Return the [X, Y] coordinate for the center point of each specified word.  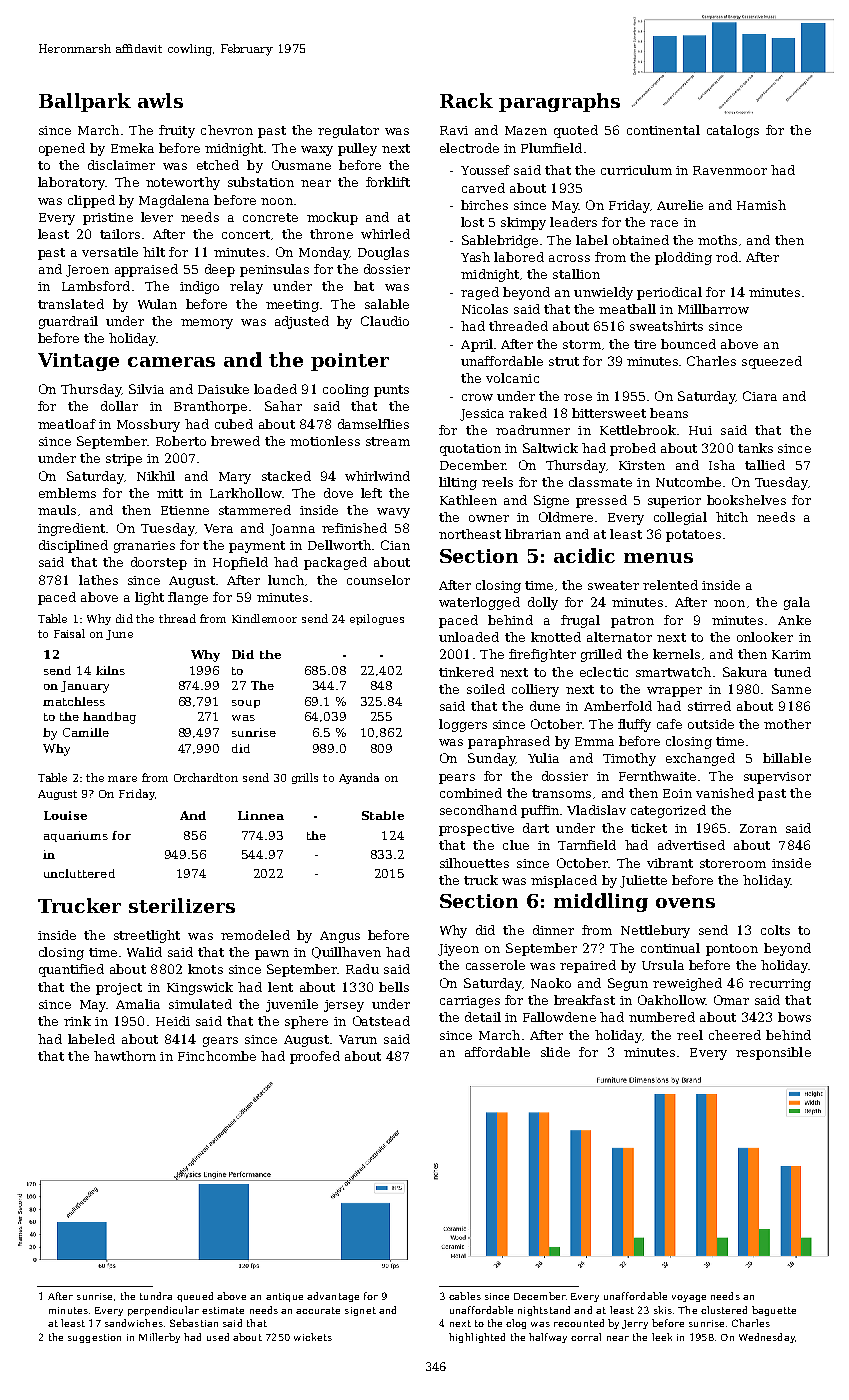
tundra [156, 1296]
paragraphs [559, 102]
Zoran [758, 828]
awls [160, 100]
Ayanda [359, 778]
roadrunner [533, 430]
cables [465, 1296]
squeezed [772, 362]
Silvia [146, 389]
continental [663, 130]
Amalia [138, 1004]
